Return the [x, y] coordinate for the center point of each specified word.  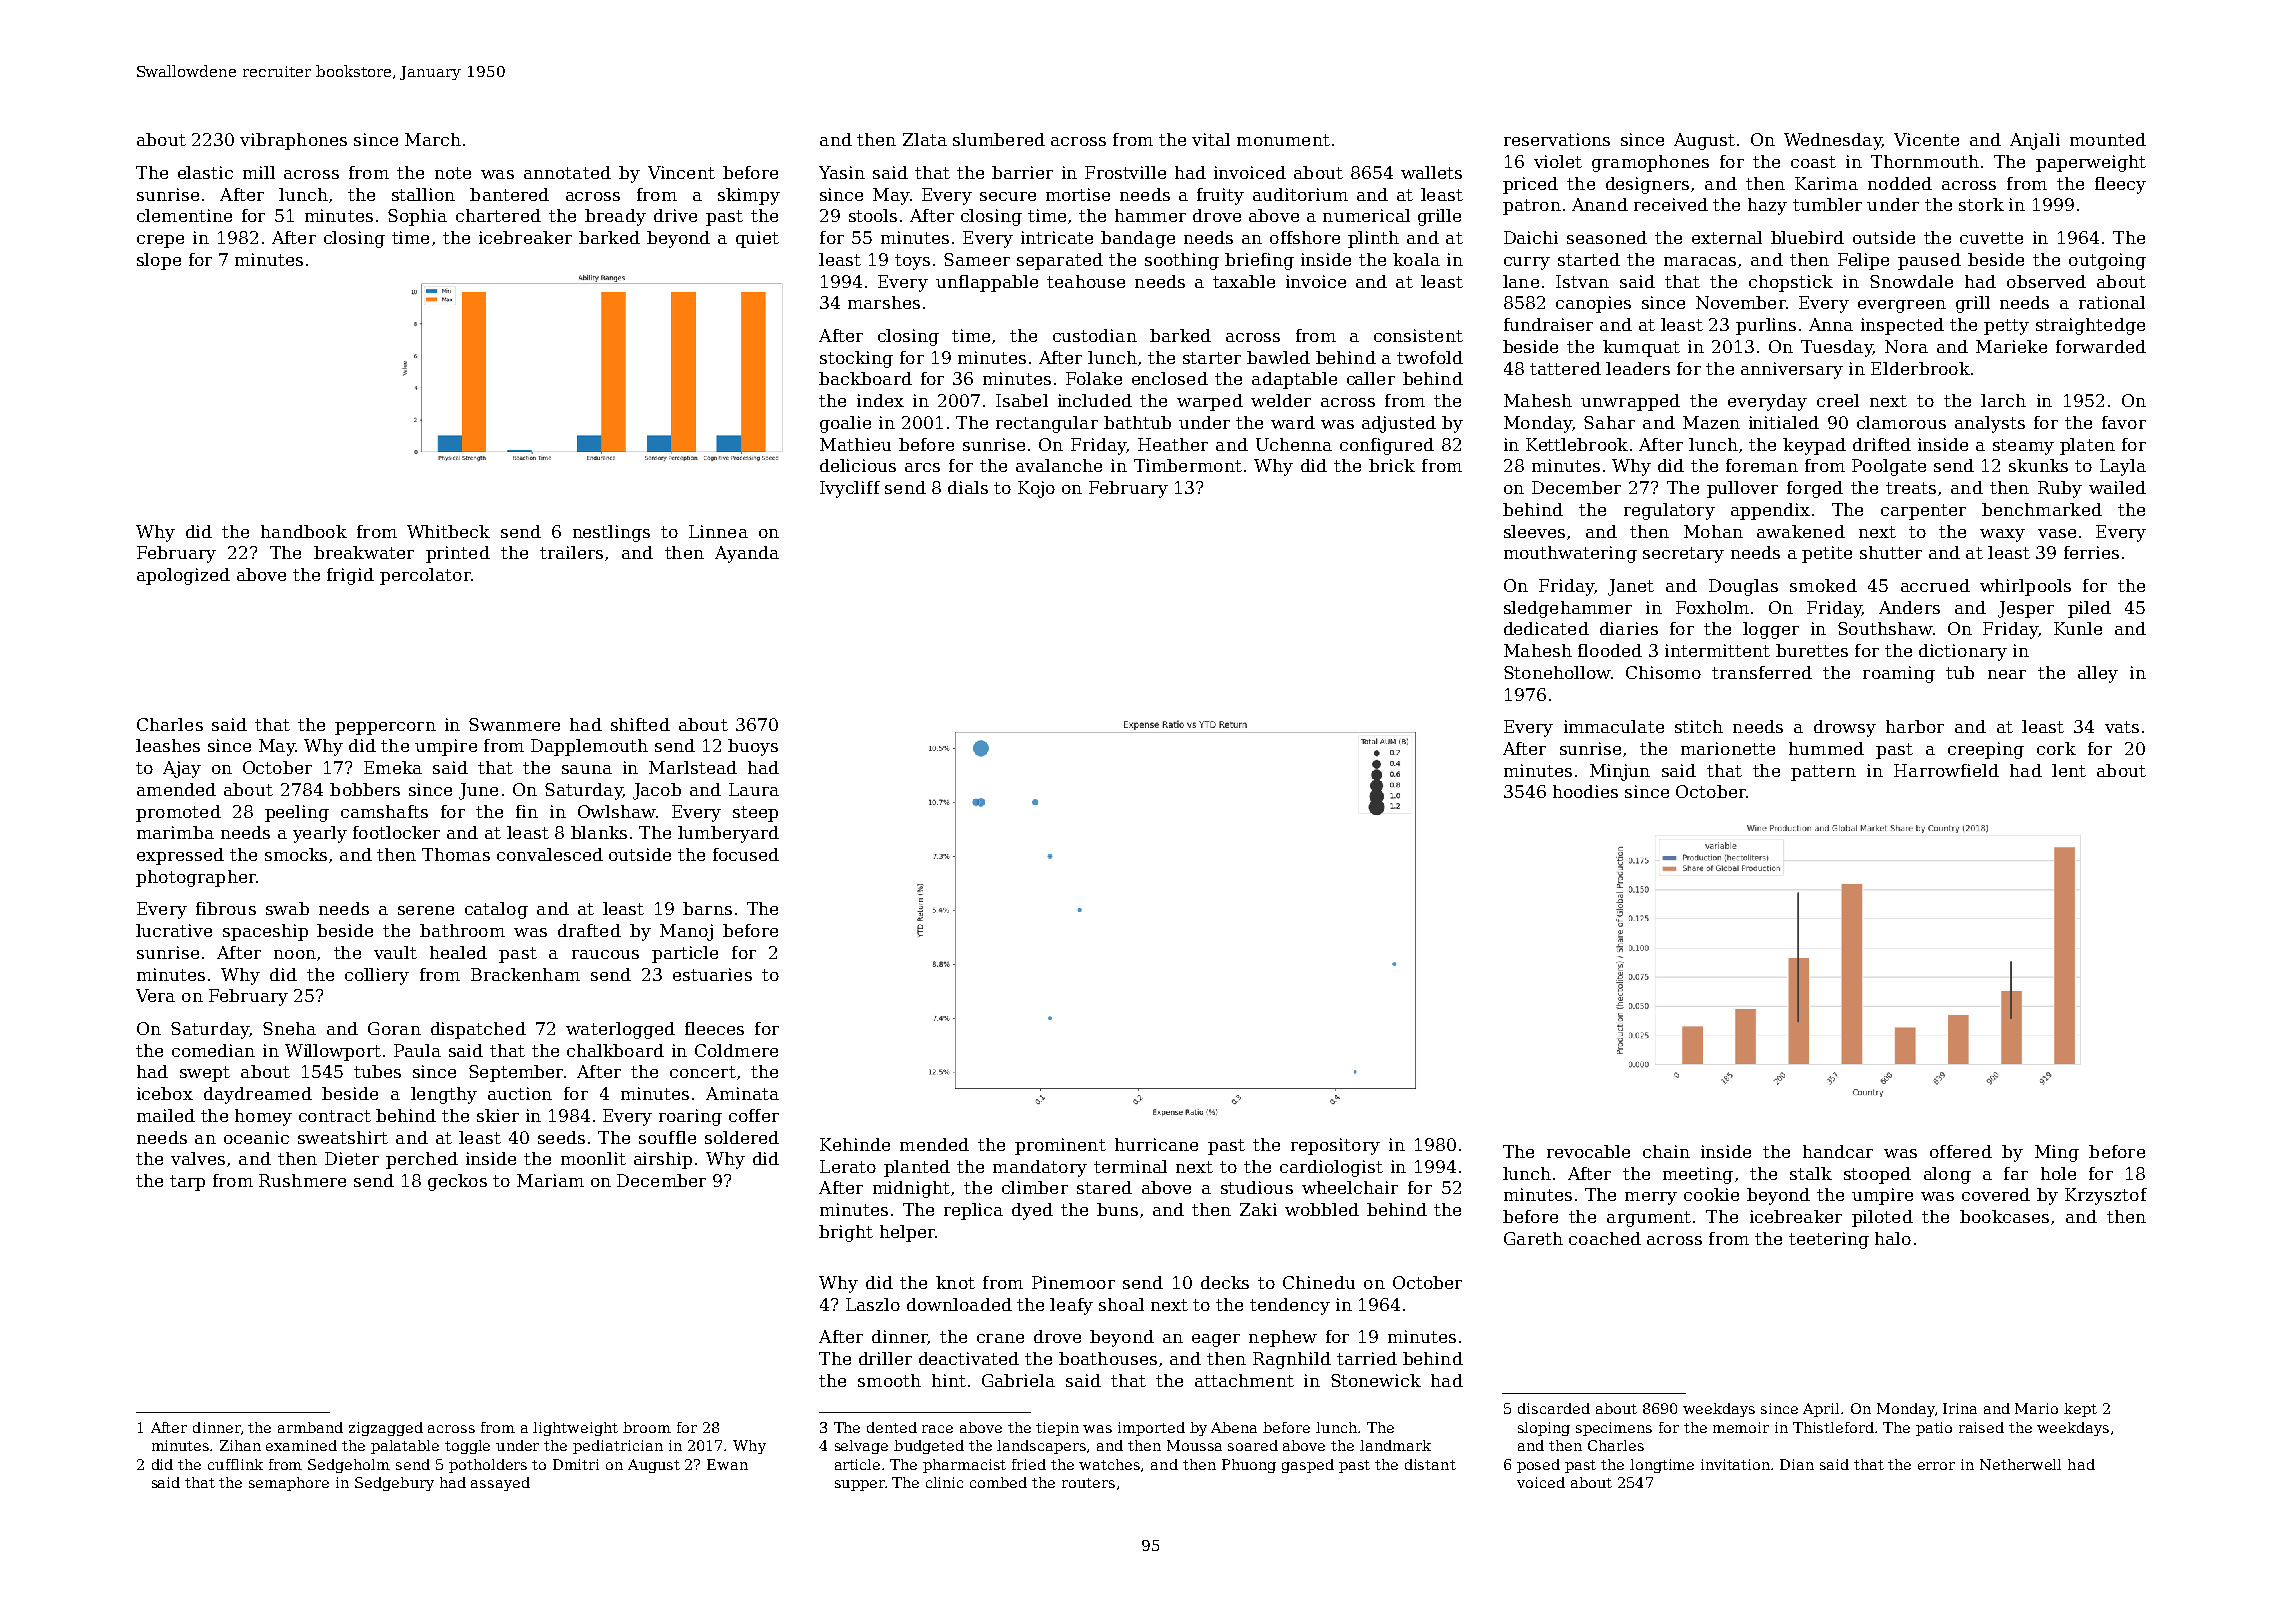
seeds [561, 1137]
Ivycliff [850, 489]
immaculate [1614, 726]
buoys [753, 747]
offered [1961, 1151]
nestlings [611, 533]
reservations [1557, 139]
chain [1666, 1151]
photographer [196, 878]
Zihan [240, 1445]
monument [1283, 140]
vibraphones [293, 141]
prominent [1060, 1146]
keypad [1814, 446]
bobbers [365, 789]
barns [707, 908]
